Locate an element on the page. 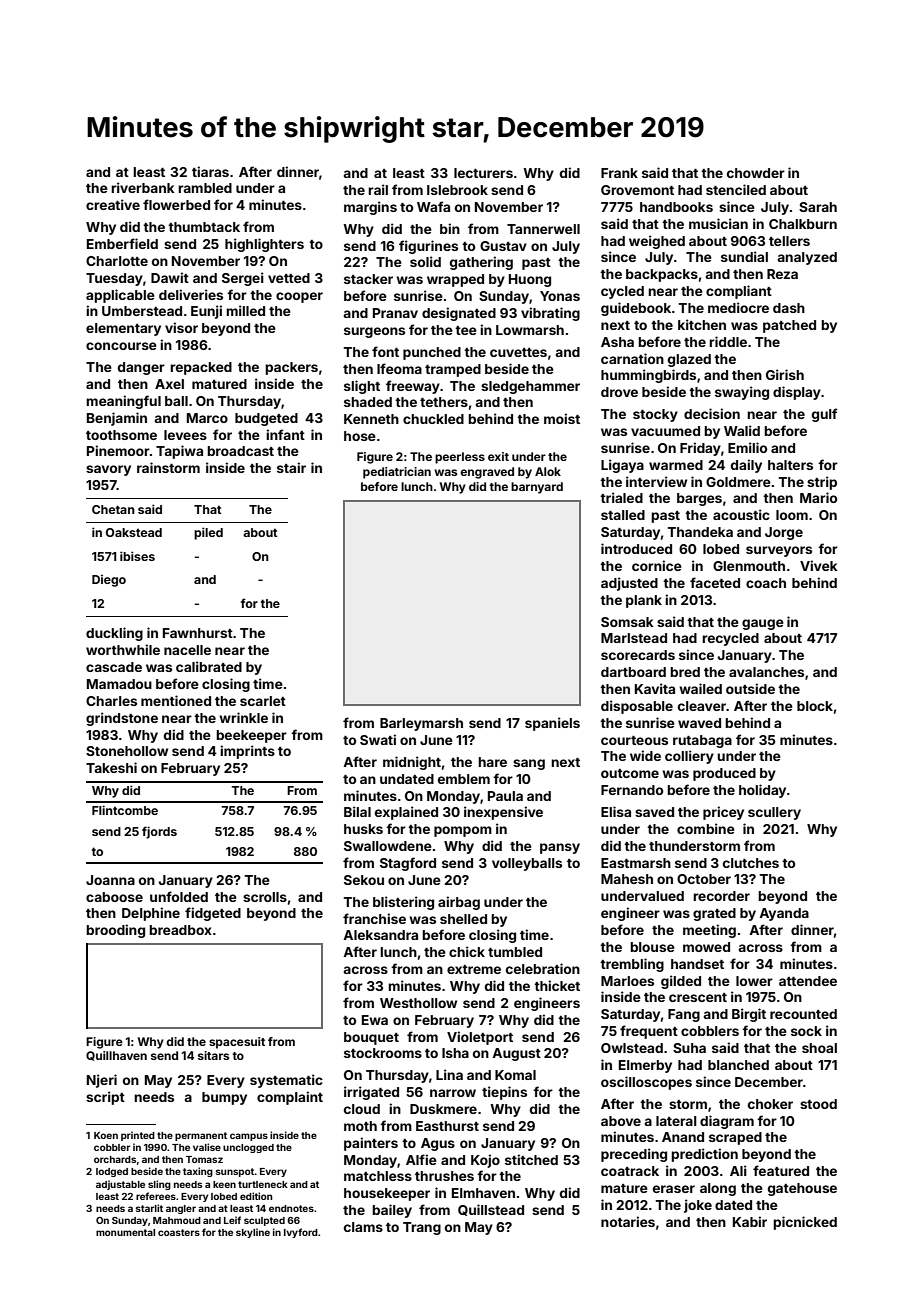 This image has height=1308, width=924. gathering is located at coordinates (481, 263).
